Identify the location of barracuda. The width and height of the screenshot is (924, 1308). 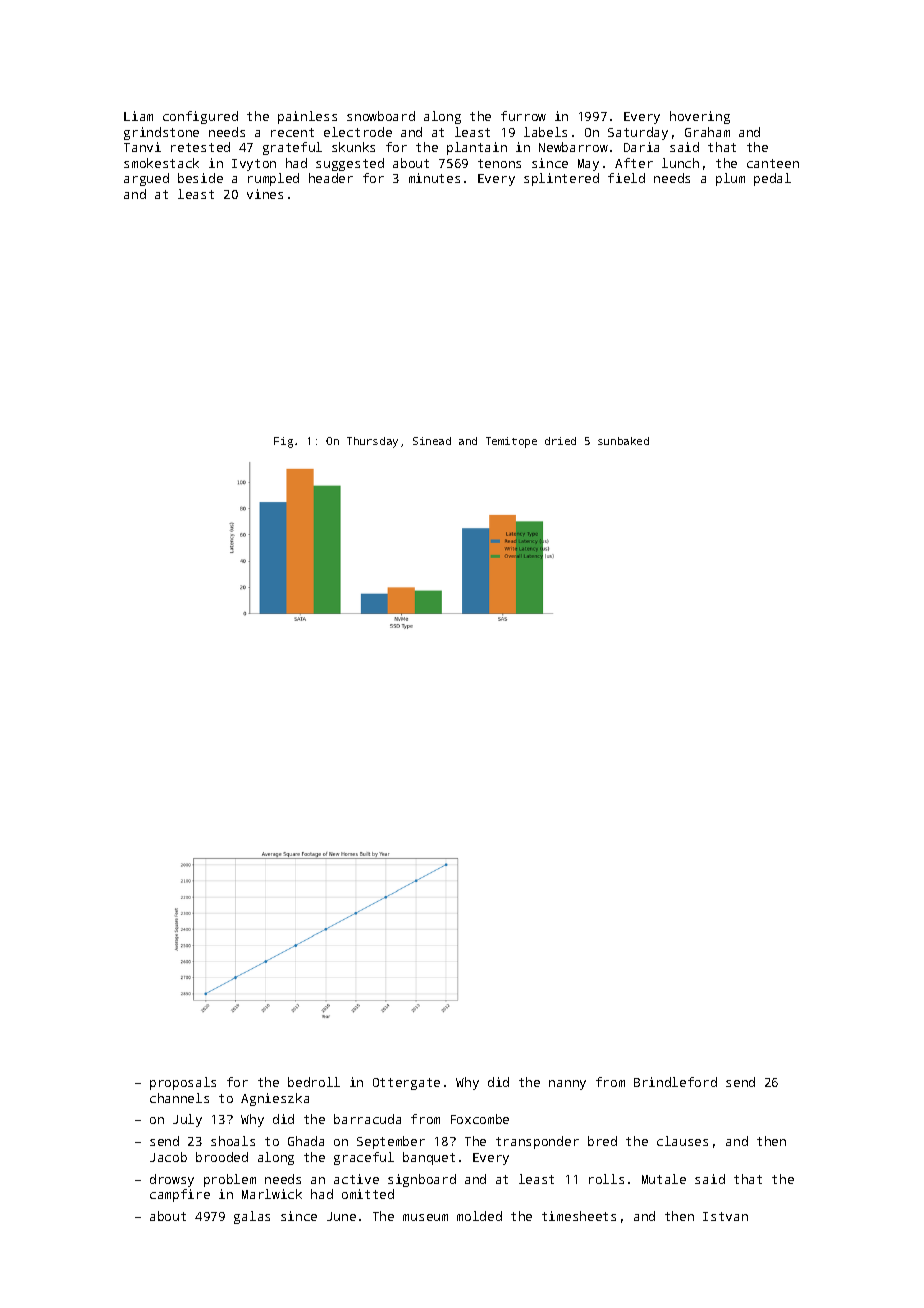
(367, 1119).
